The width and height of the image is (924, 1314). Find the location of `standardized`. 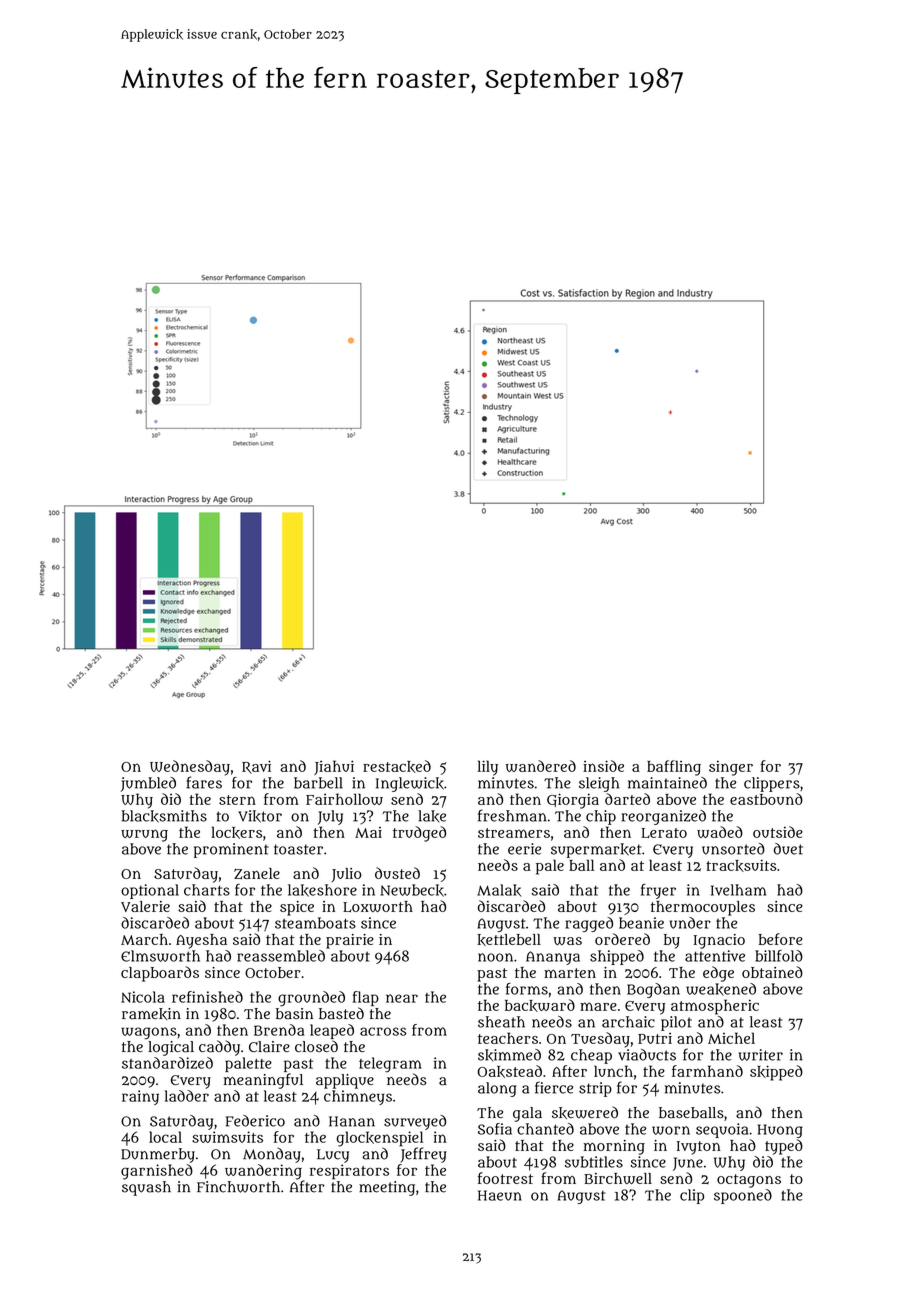

standardized is located at coordinates (167, 1063).
